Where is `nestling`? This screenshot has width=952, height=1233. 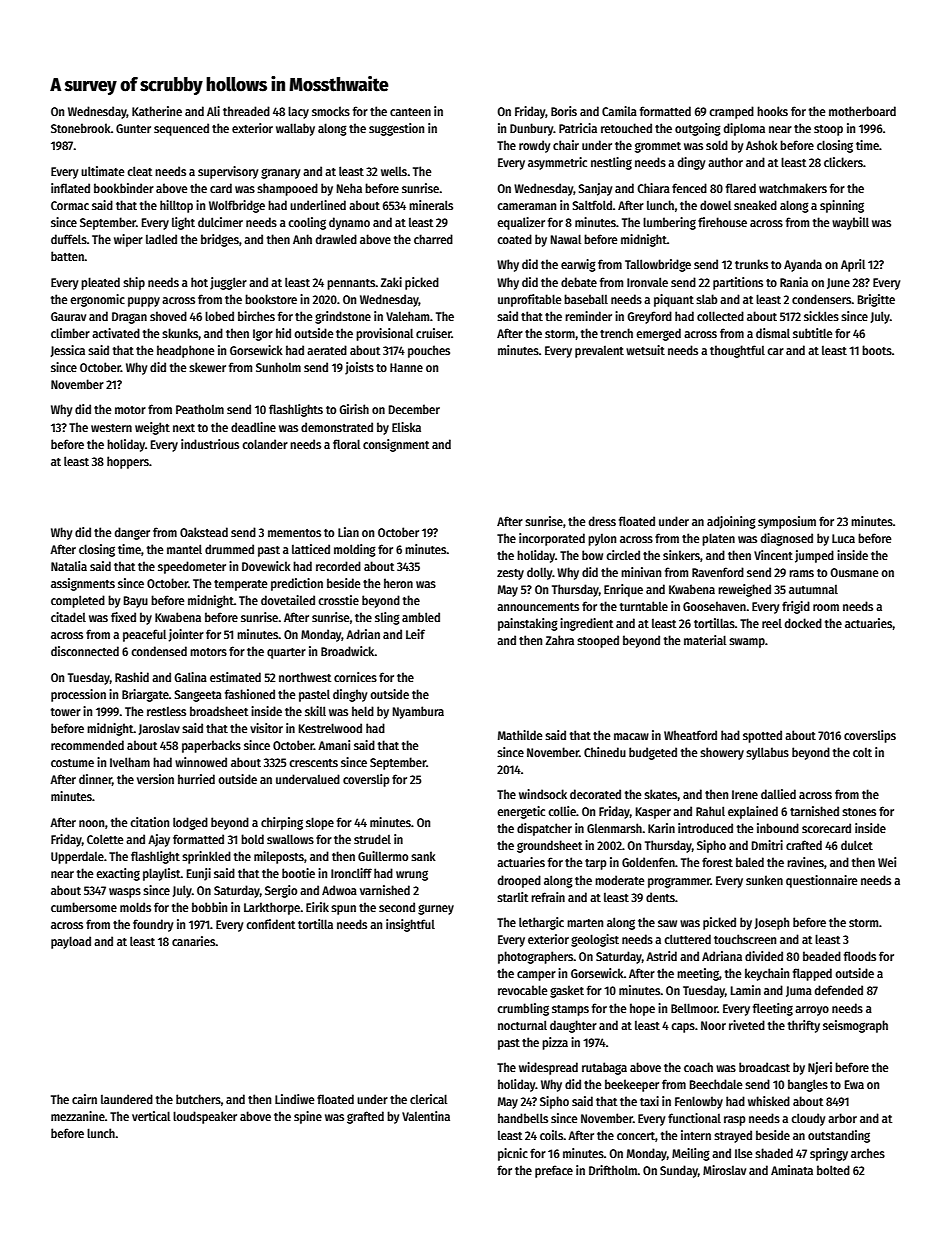 nestling is located at coordinates (611, 163).
